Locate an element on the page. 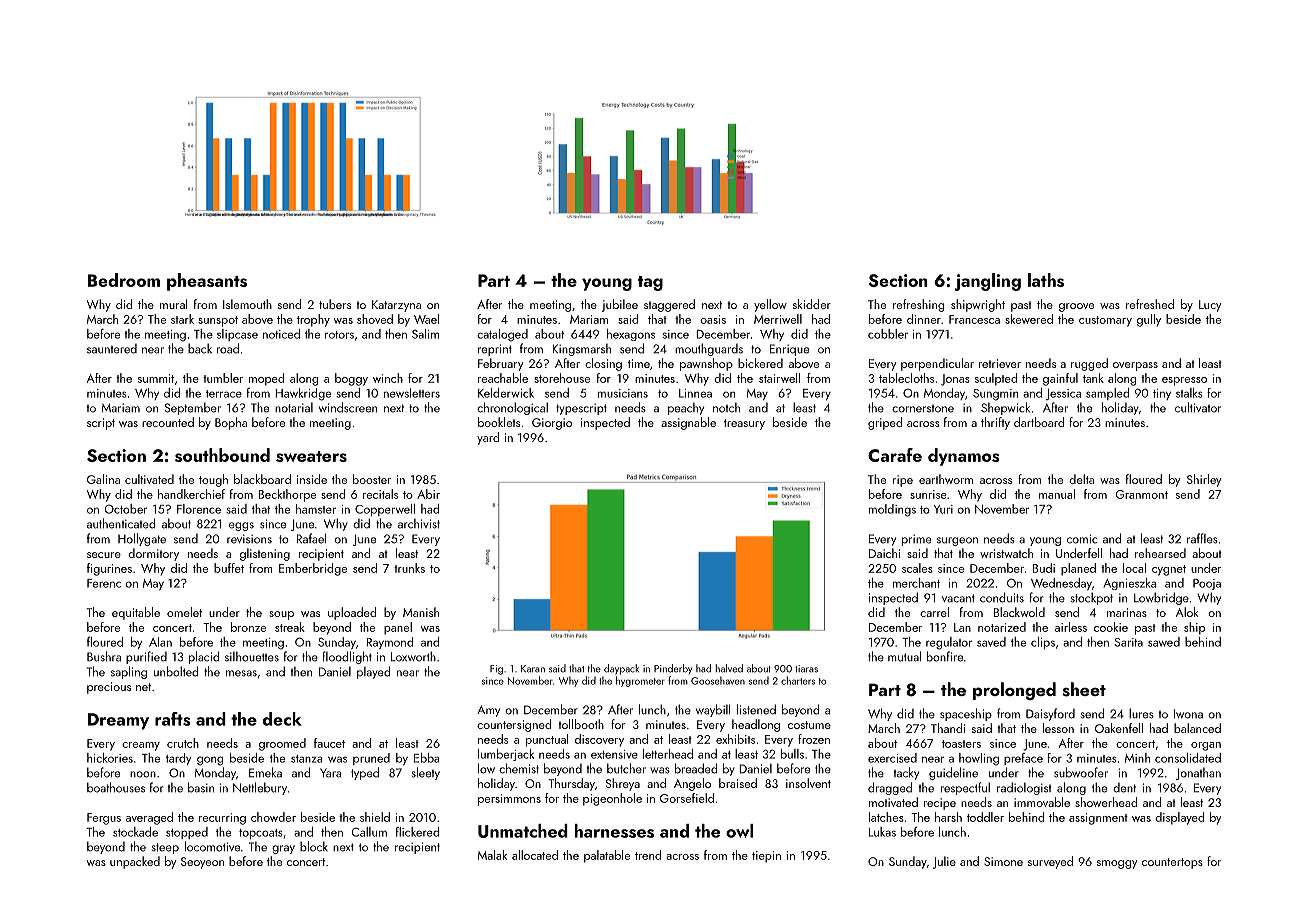 The image size is (1308, 924). moldings is located at coordinates (892, 510).
